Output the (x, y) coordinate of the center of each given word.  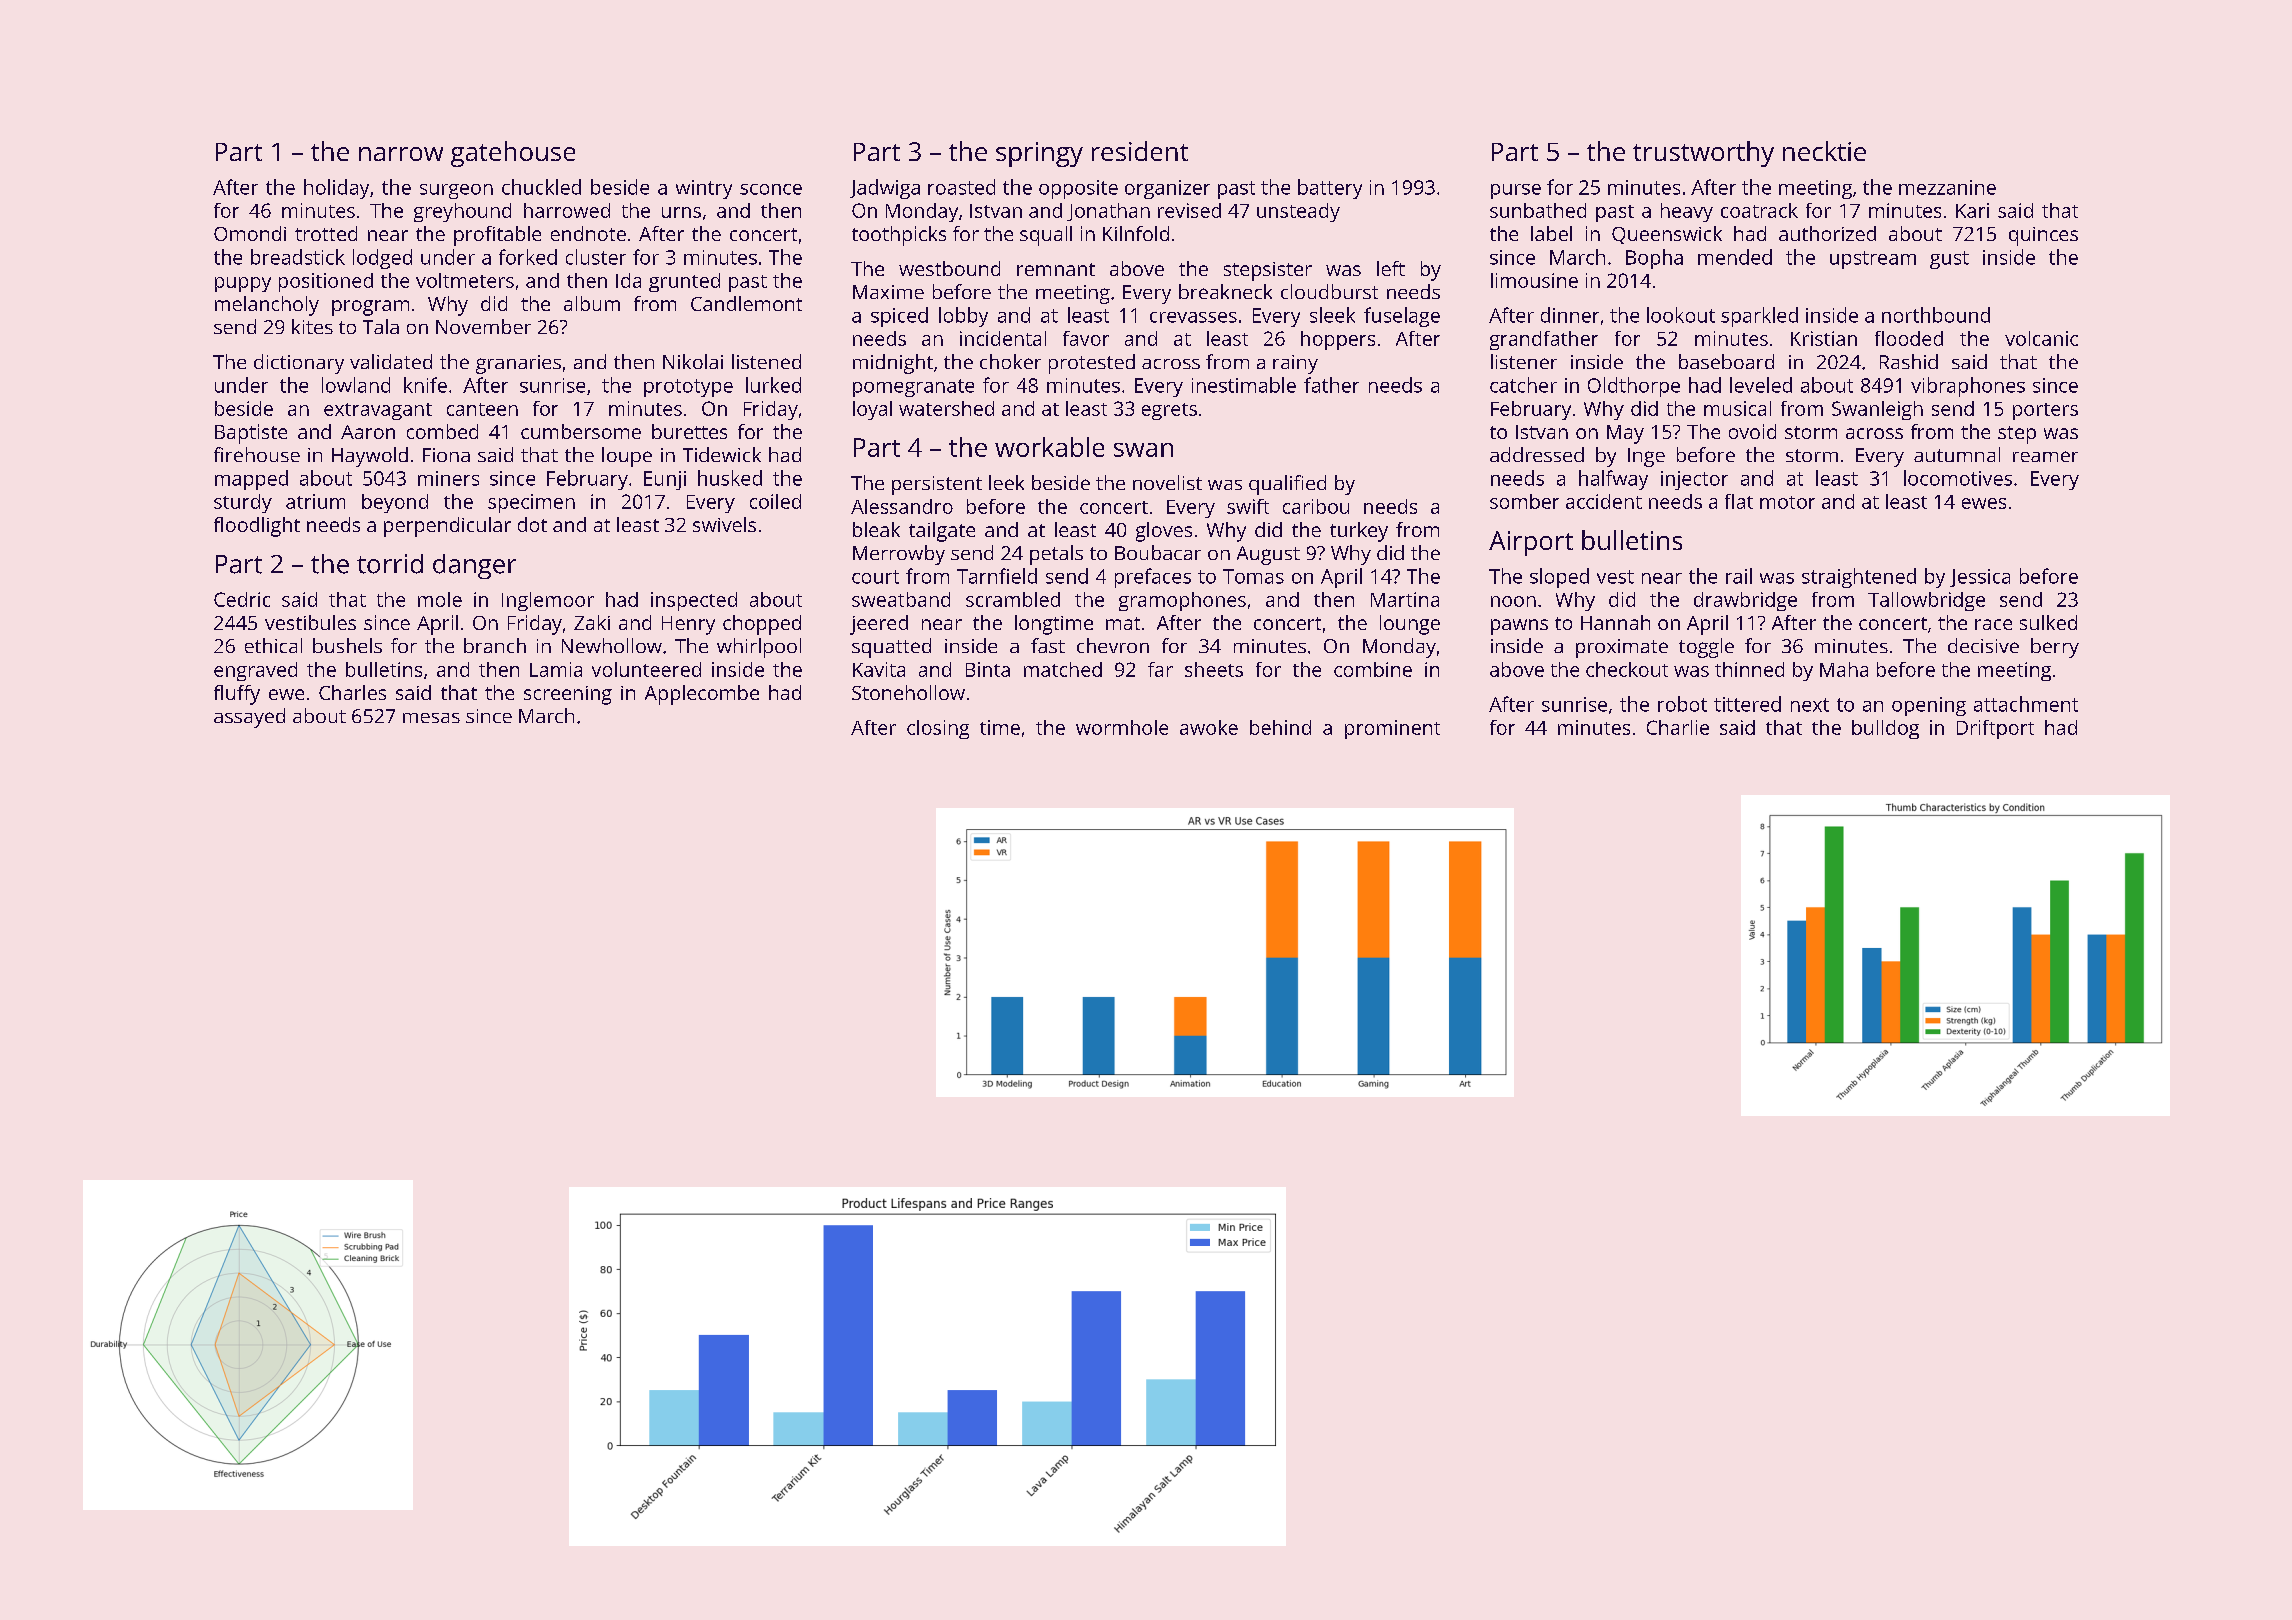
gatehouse (513, 154)
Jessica (1980, 578)
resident (1140, 151)
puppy (243, 284)
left (1391, 268)
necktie (1824, 151)
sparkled (1759, 317)
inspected (694, 601)
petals (1056, 555)
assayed (249, 718)
